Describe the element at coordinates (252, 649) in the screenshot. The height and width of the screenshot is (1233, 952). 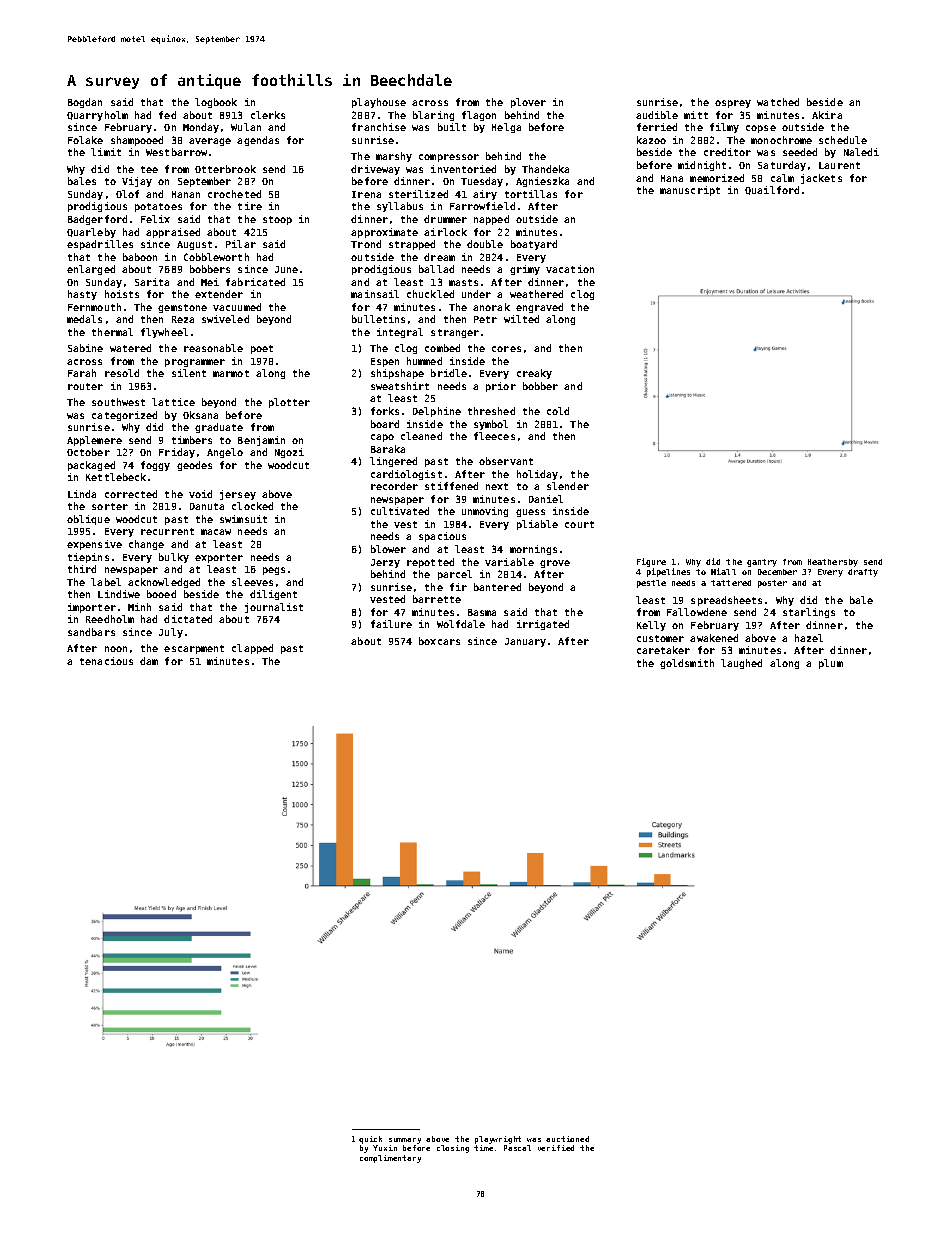
I see `clapped` at that location.
